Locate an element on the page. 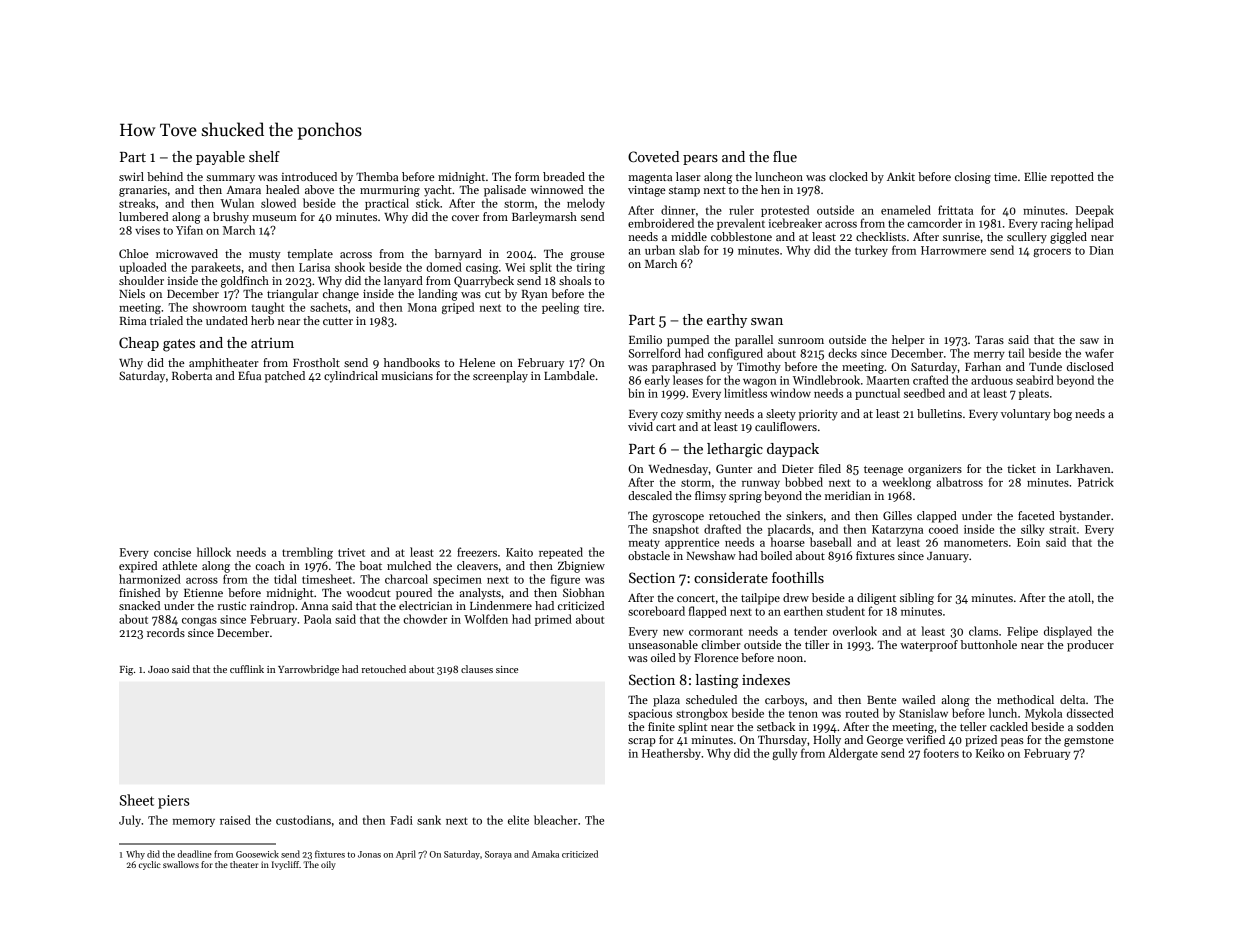 This image has width=1233, height=952. Paola is located at coordinates (317, 619).
